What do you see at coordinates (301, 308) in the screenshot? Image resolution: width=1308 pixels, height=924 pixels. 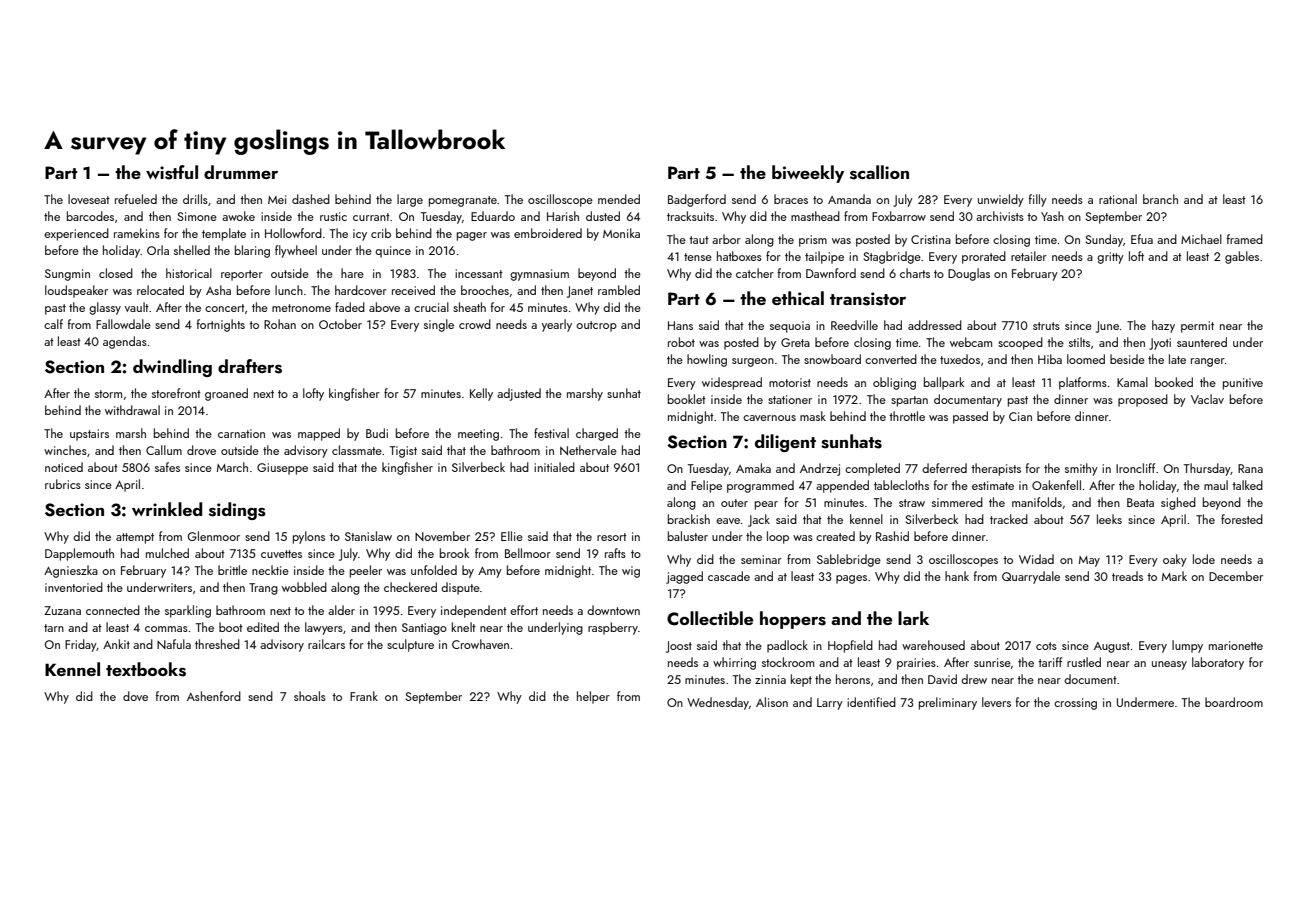 I see `metronome` at bounding box center [301, 308].
